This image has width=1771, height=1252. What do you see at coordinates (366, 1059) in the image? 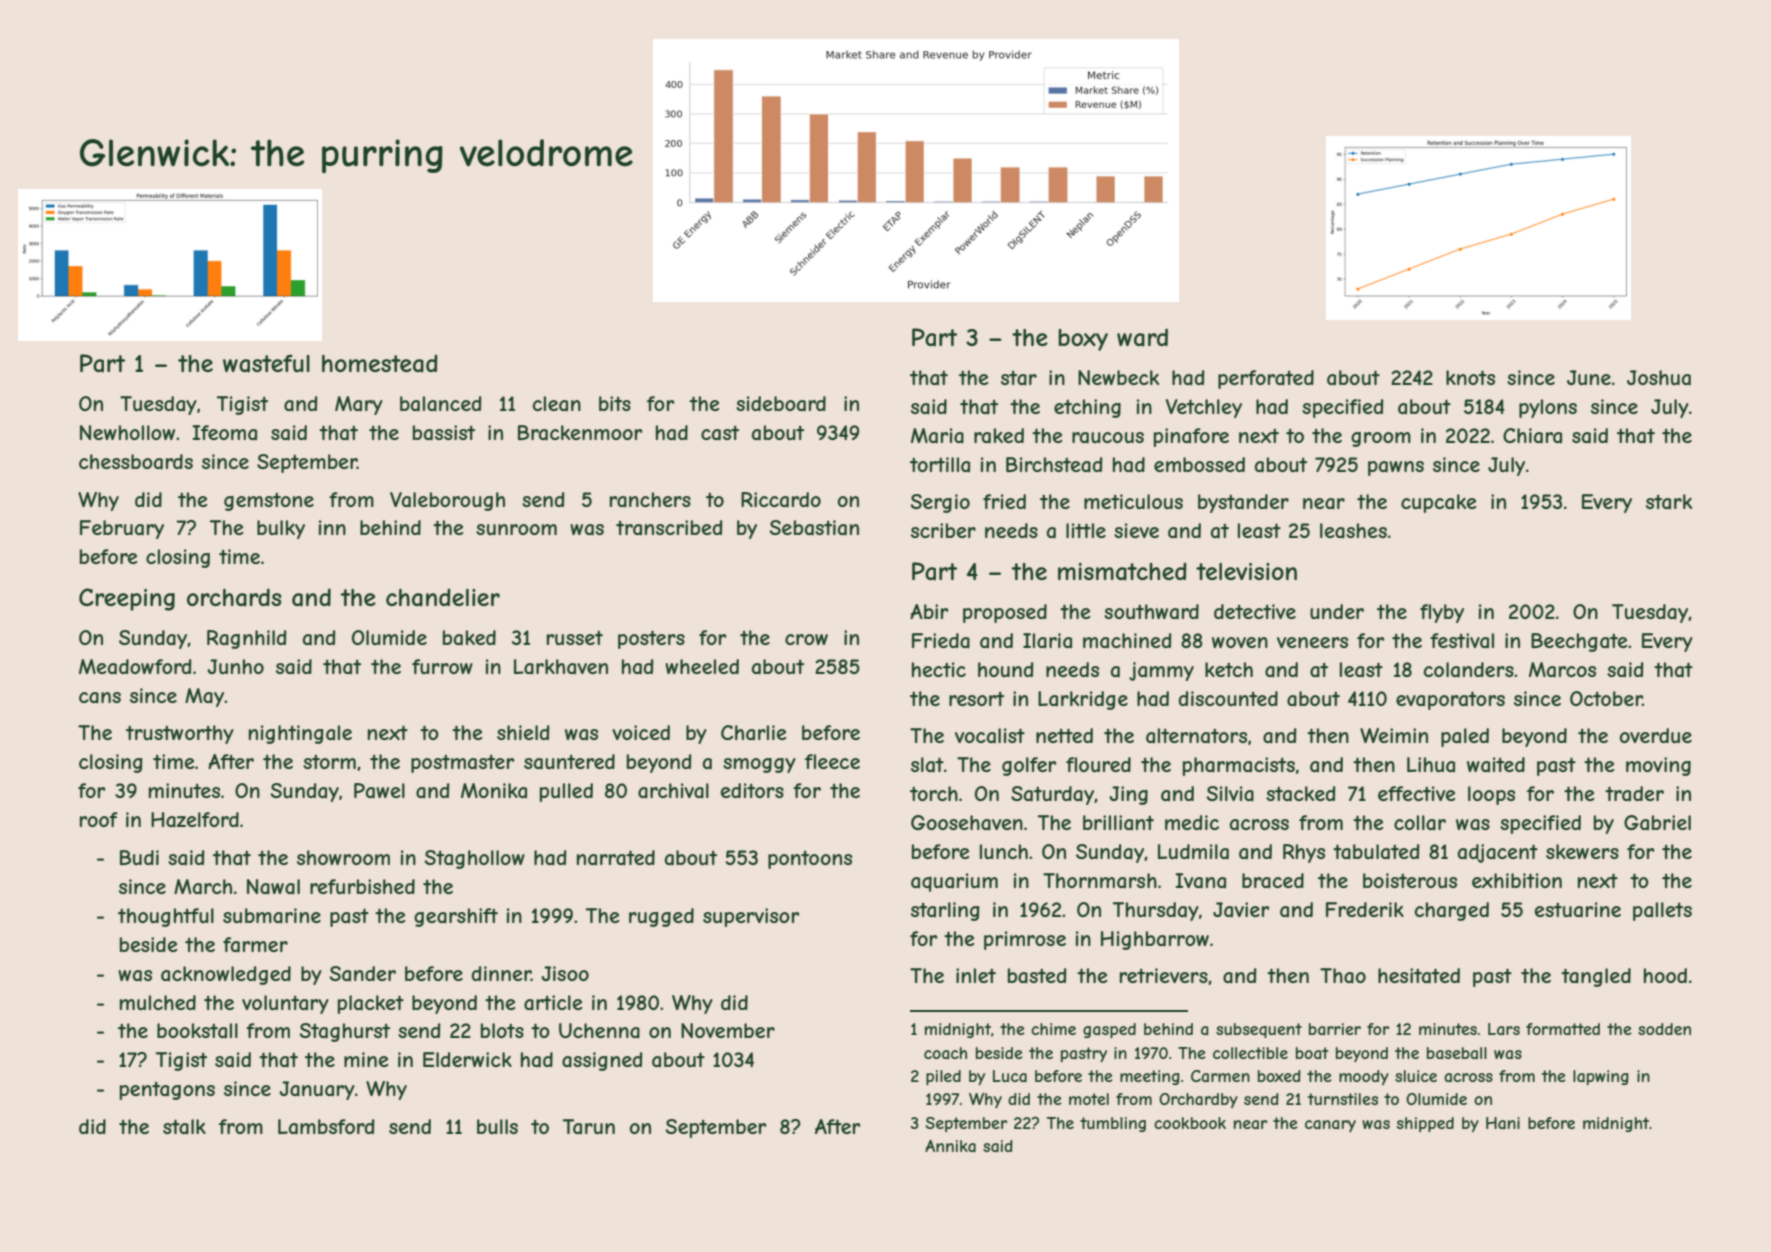
I see `mine` at bounding box center [366, 1059].
